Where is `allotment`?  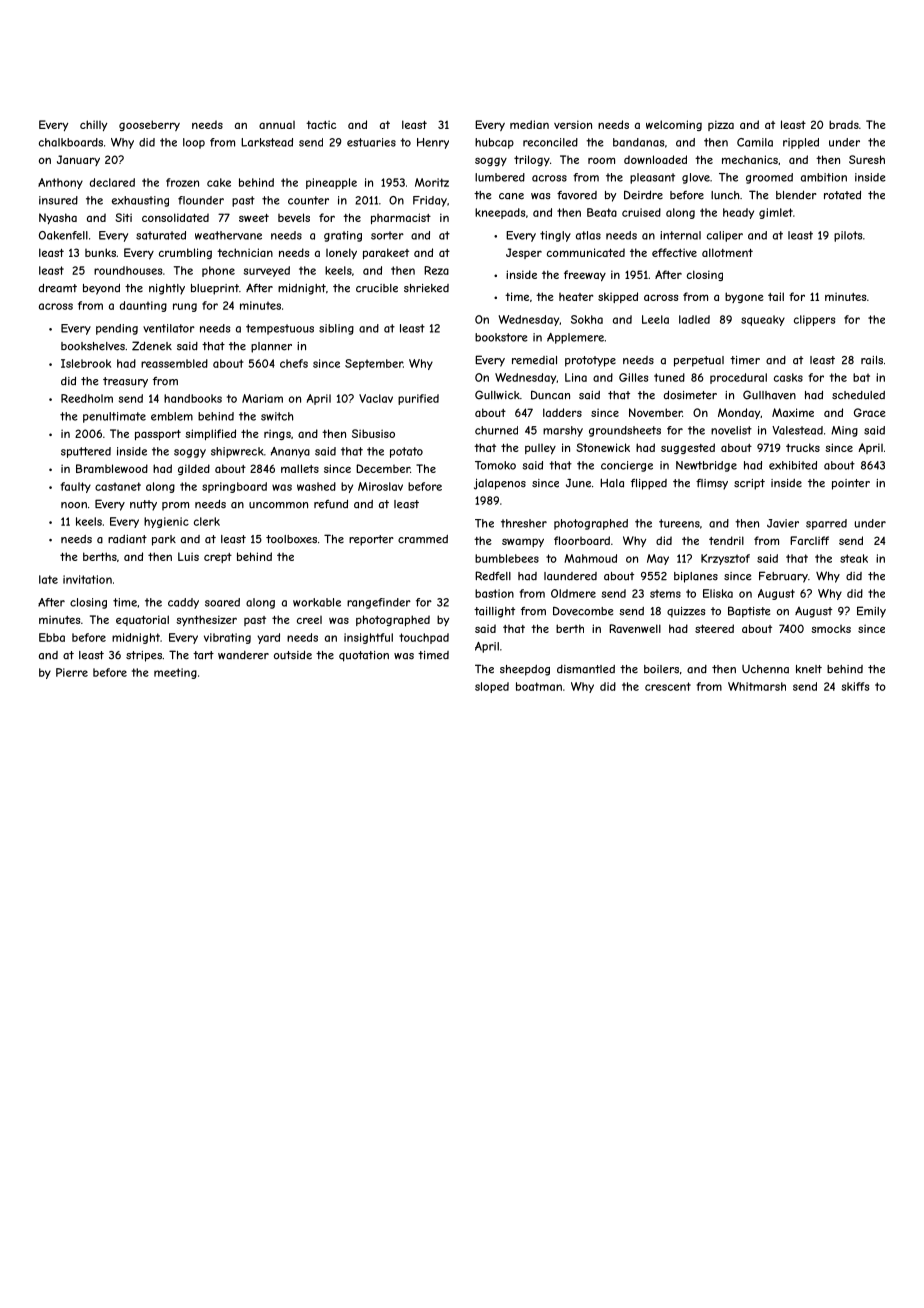 allotment is located at coordinates (727, 252).
